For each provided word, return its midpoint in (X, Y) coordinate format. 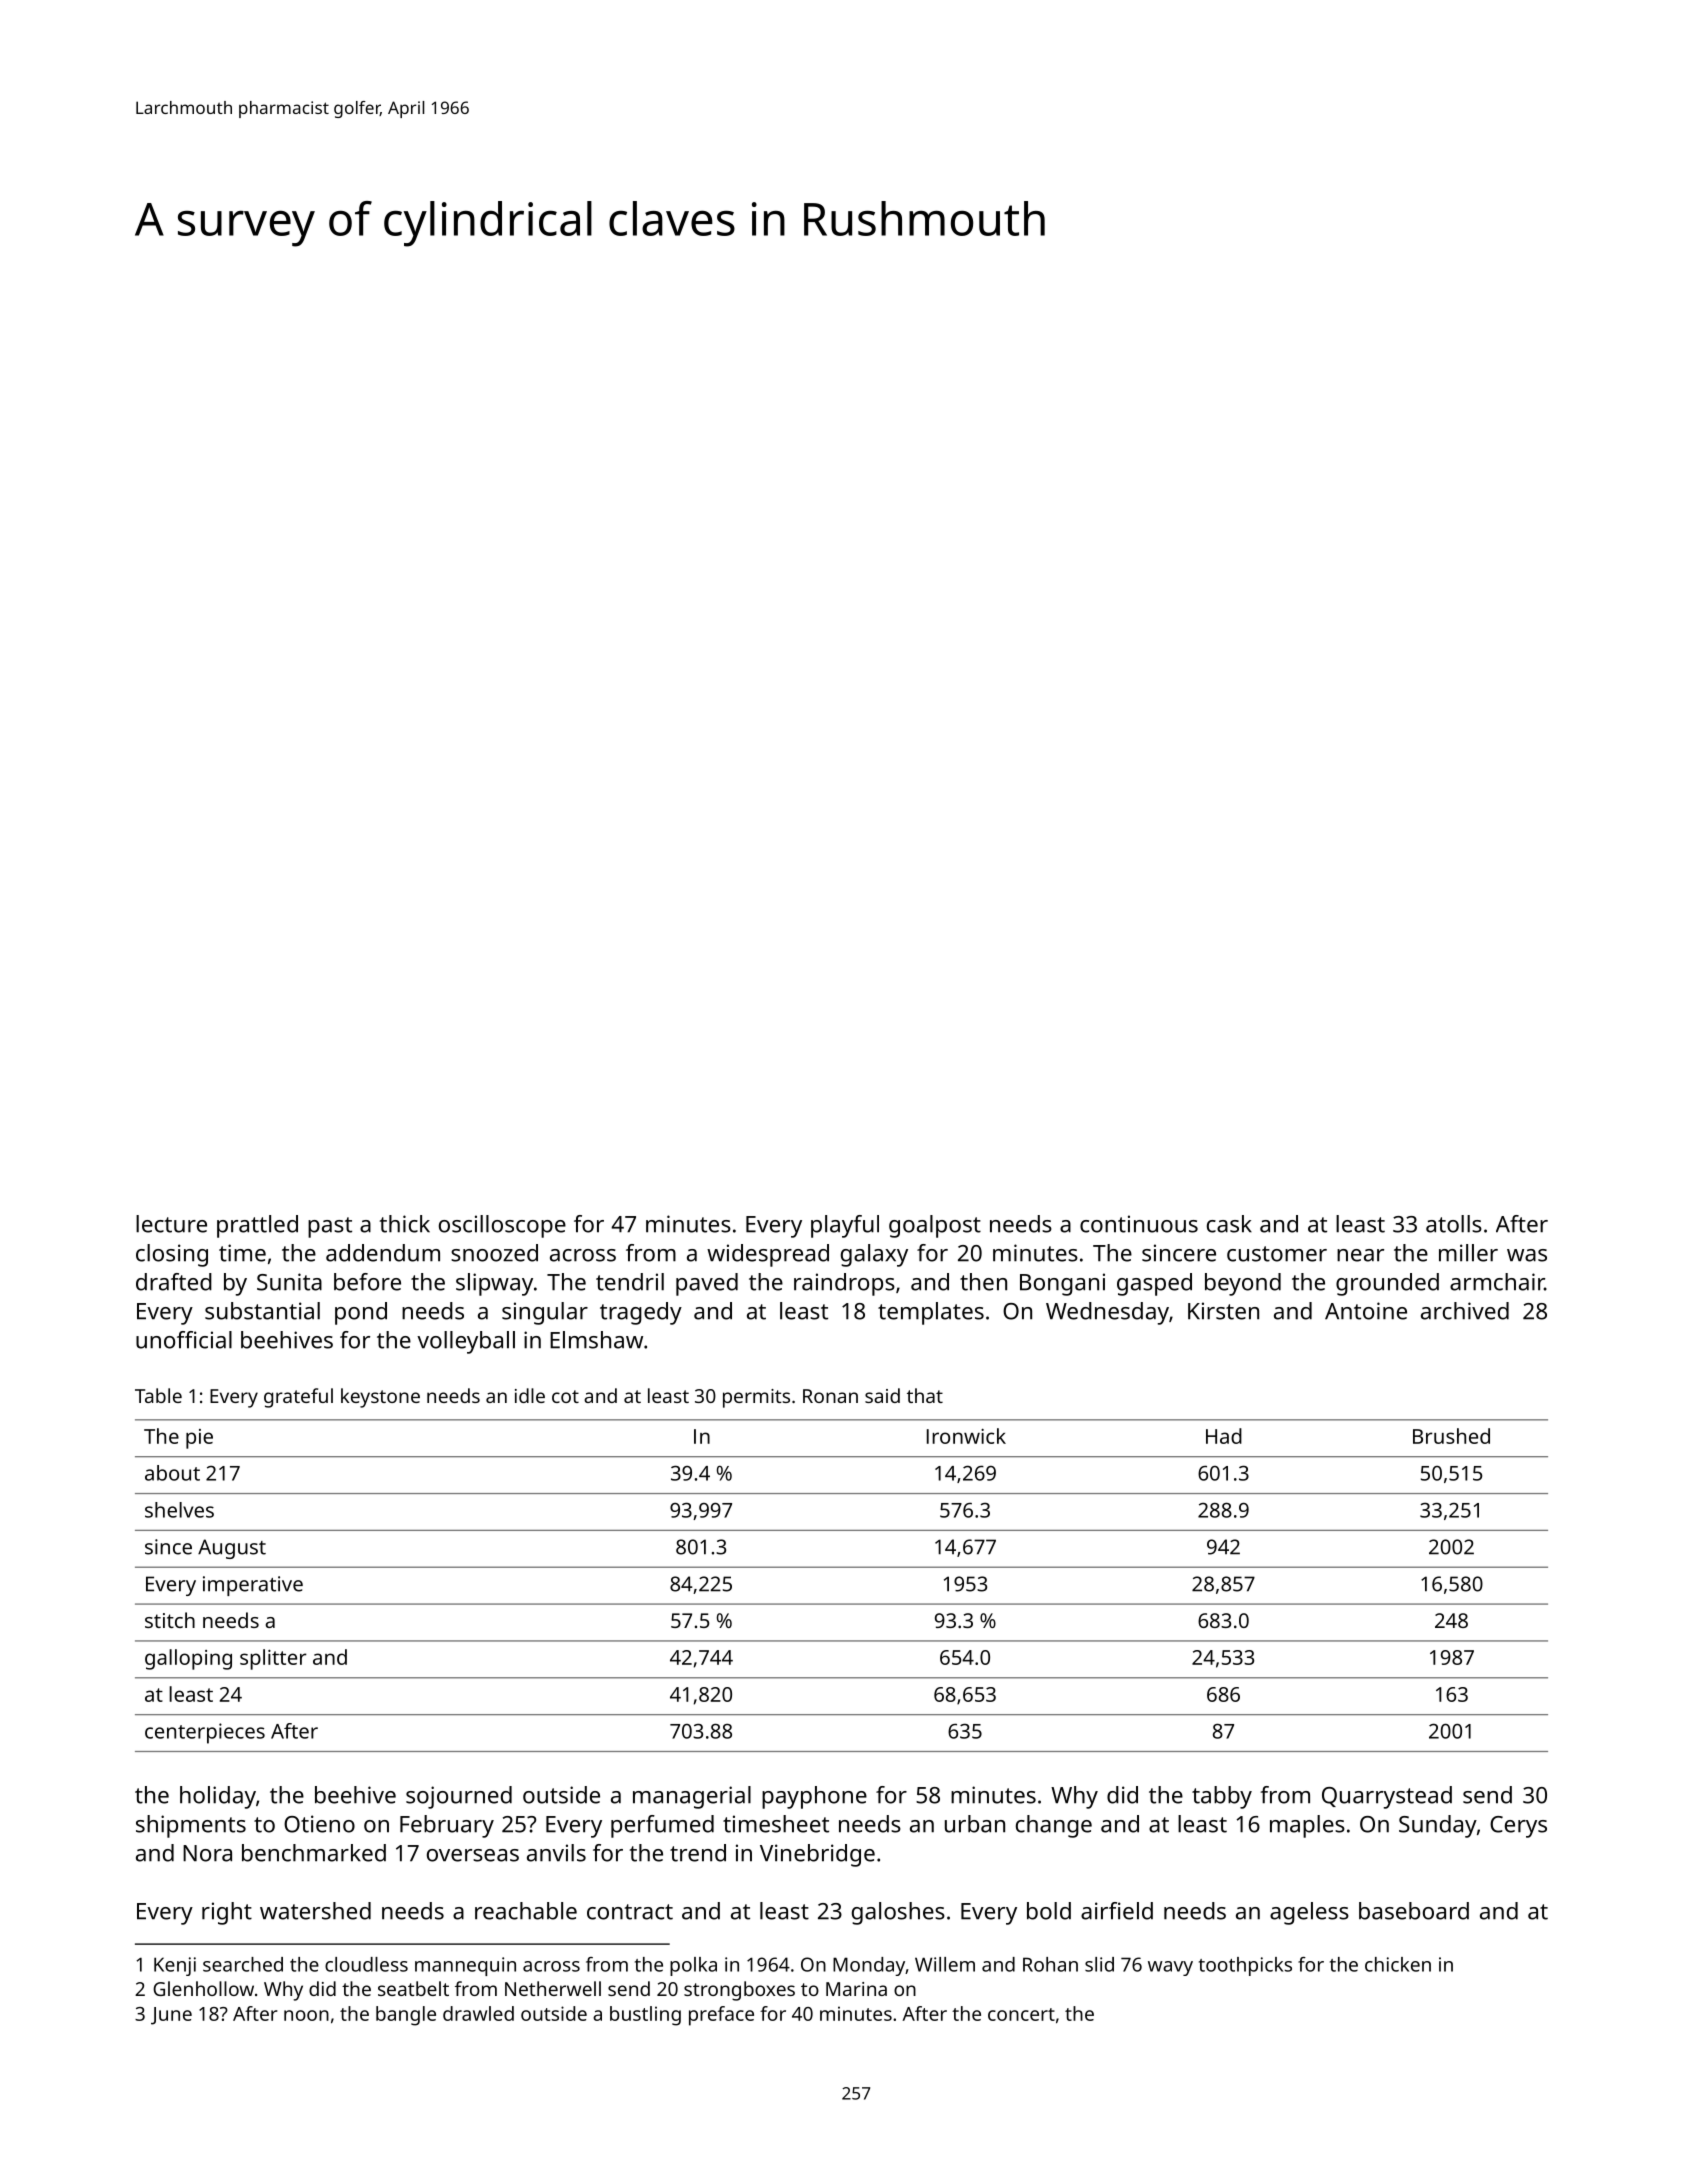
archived (1465, 1311)
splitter (273, 1659)
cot (565, 1396)
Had (1224, 1436)
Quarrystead (1387, 1797)
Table (158, 1395)
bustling (645, 2016)
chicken (1398, 1964)
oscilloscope (502, 1226)
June (171, 2016)
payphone (814, 1797)
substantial (262, 1311)
